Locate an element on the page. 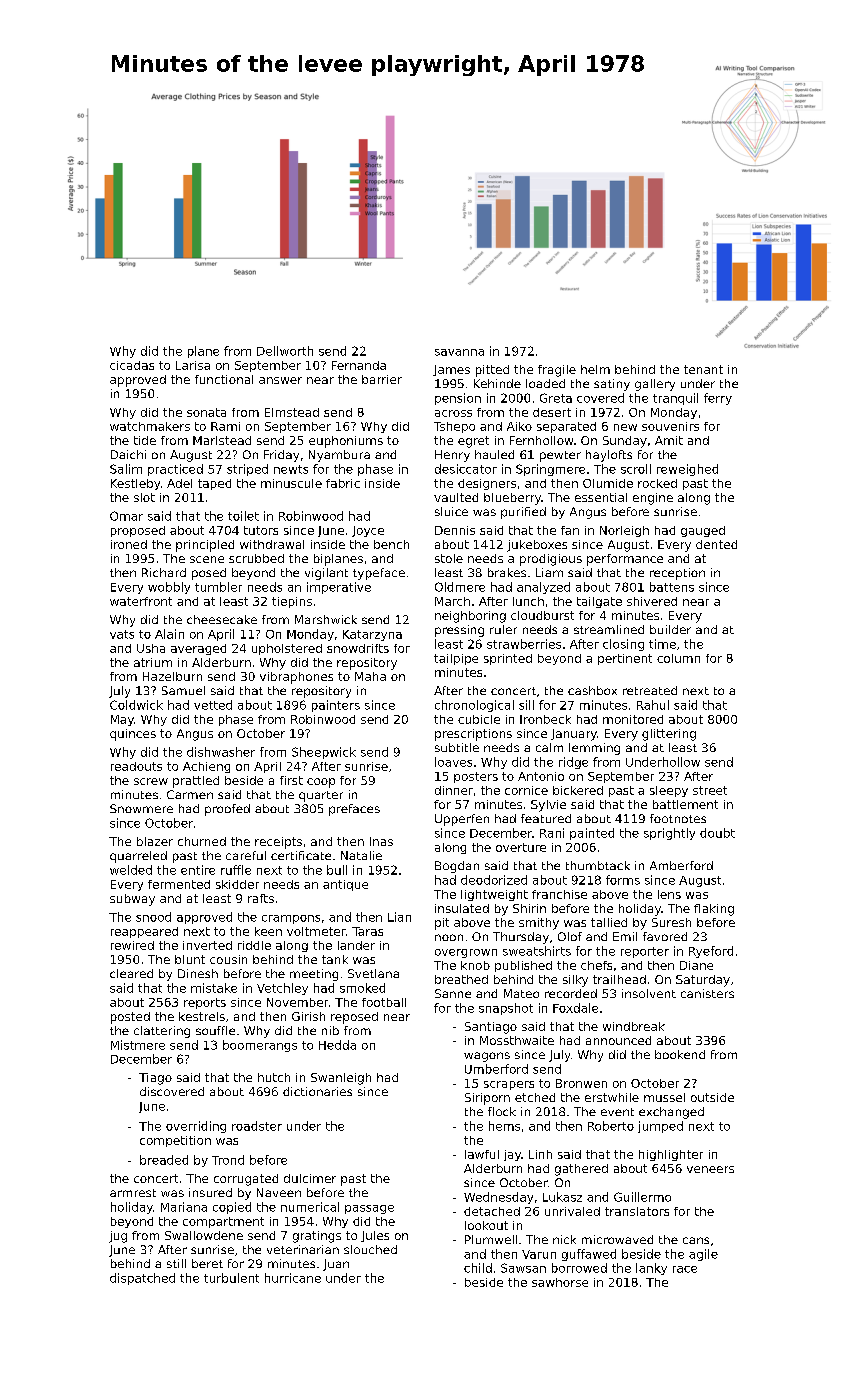 The image size is (849, 1400). sawhorse is located at coordinates (560, 1282).
